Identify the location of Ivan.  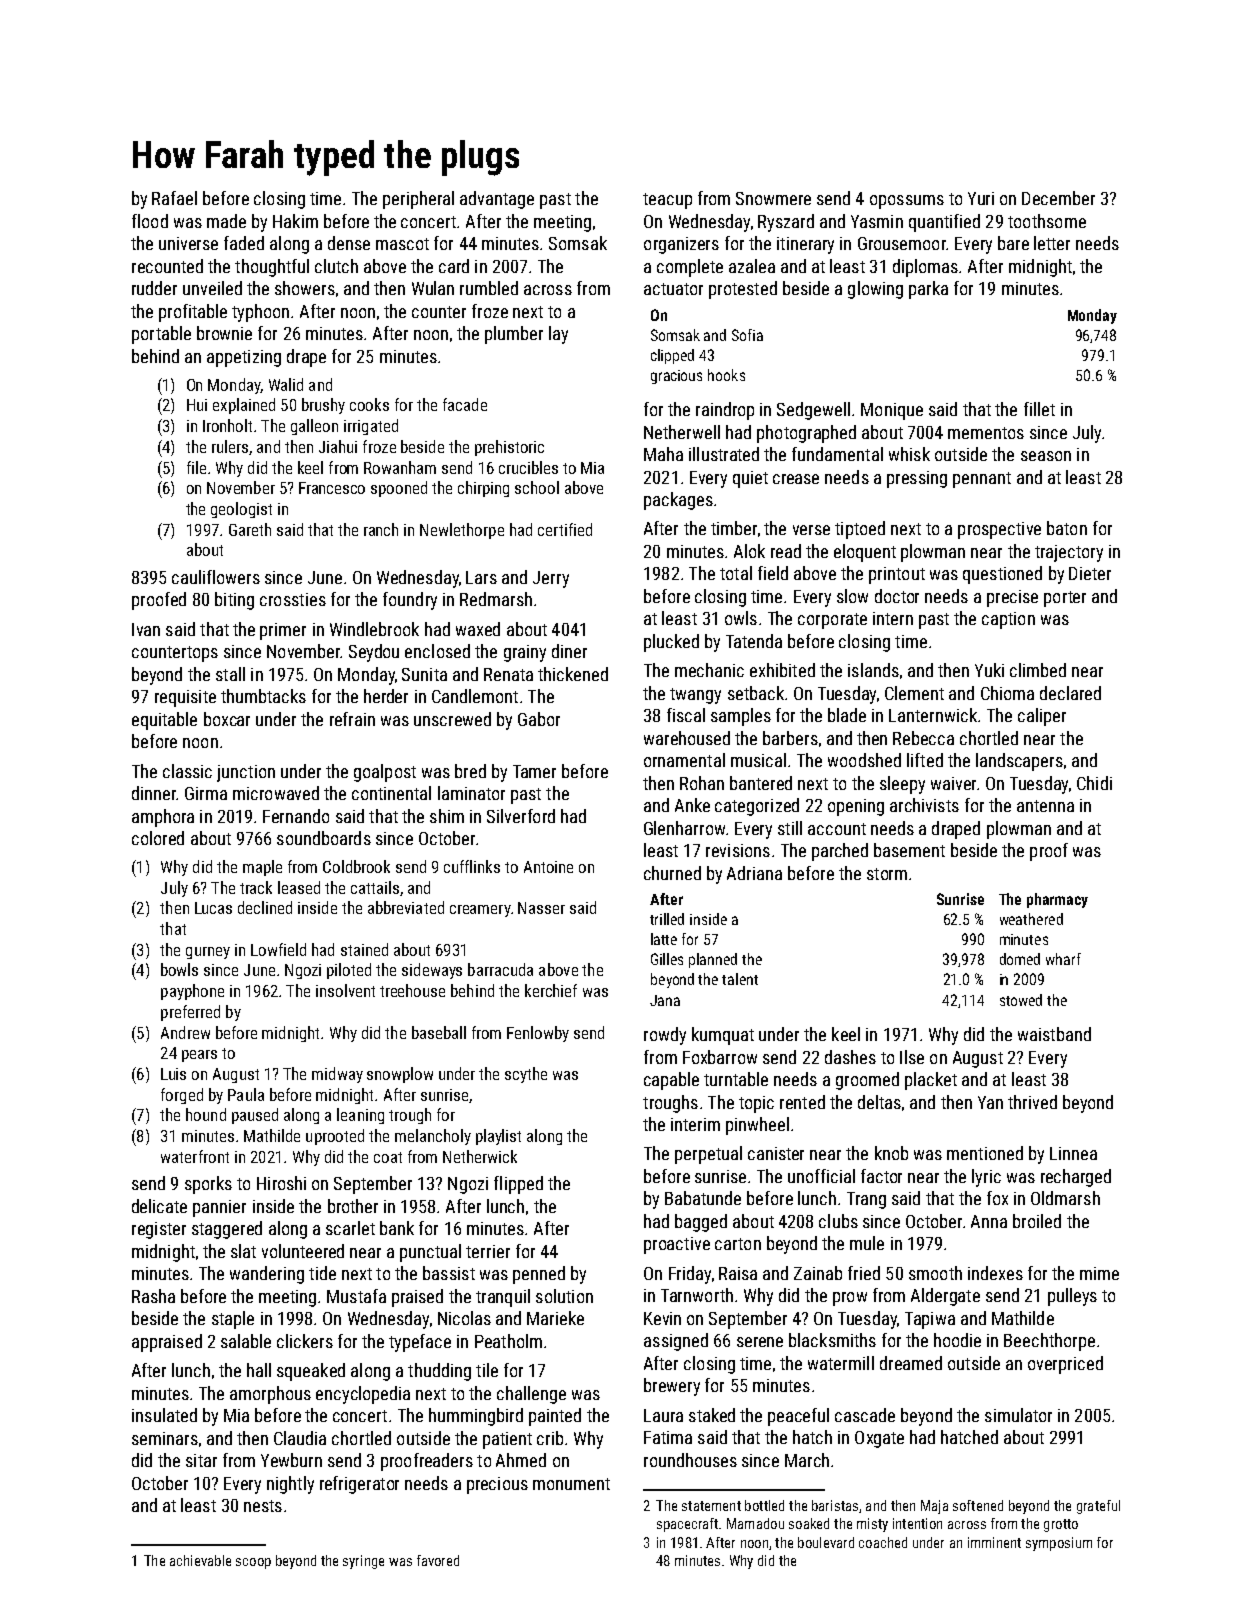
(146, 629).
